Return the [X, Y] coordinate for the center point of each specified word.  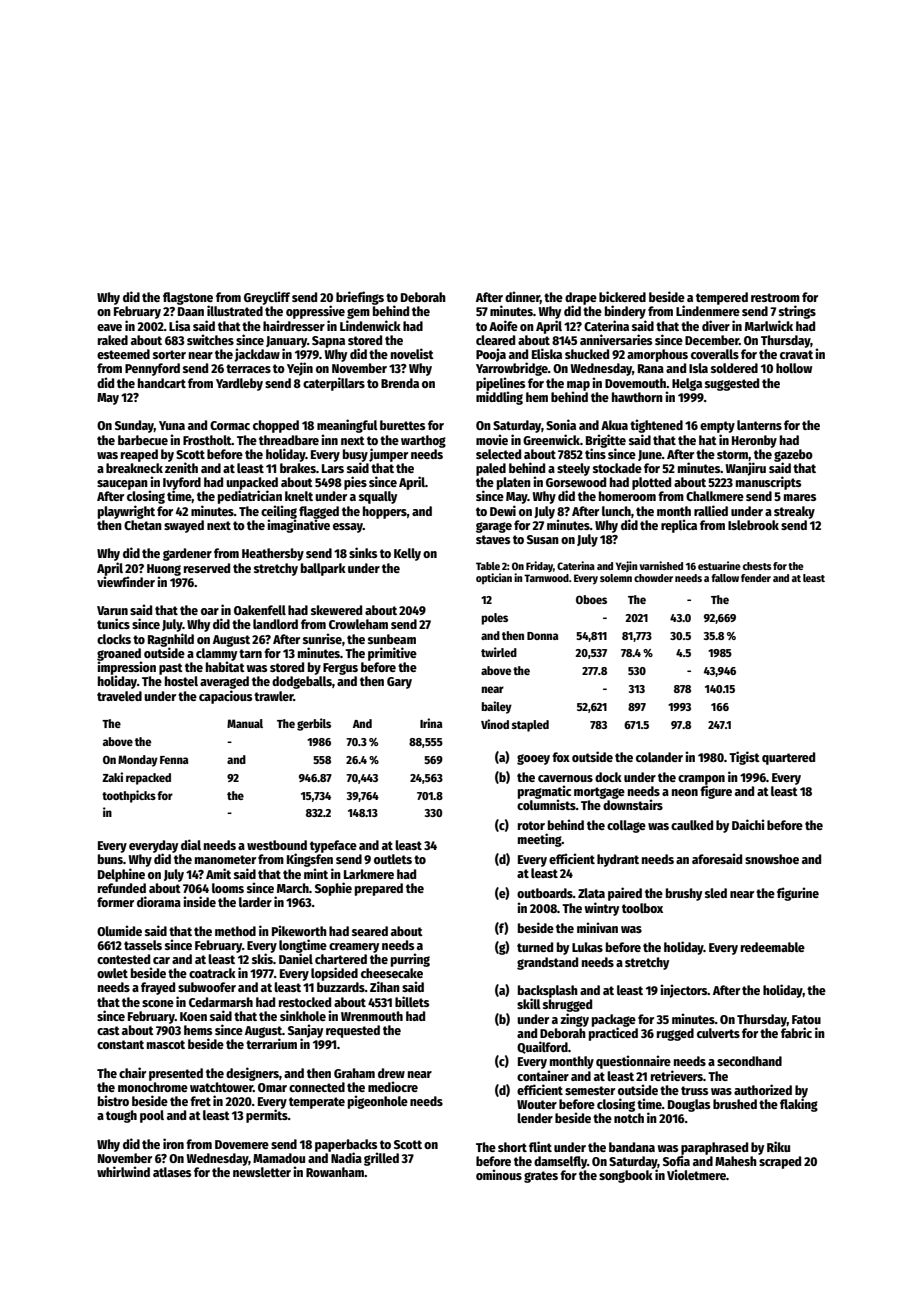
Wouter [537, 1104]
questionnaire [633, 1062]
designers [252, 1074]
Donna [542, 636]
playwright [126, 512]
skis [262, 958]
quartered [788, 758]
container [543, 1075]
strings [797, 312]
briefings [360, 298]
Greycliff [267, 298]
